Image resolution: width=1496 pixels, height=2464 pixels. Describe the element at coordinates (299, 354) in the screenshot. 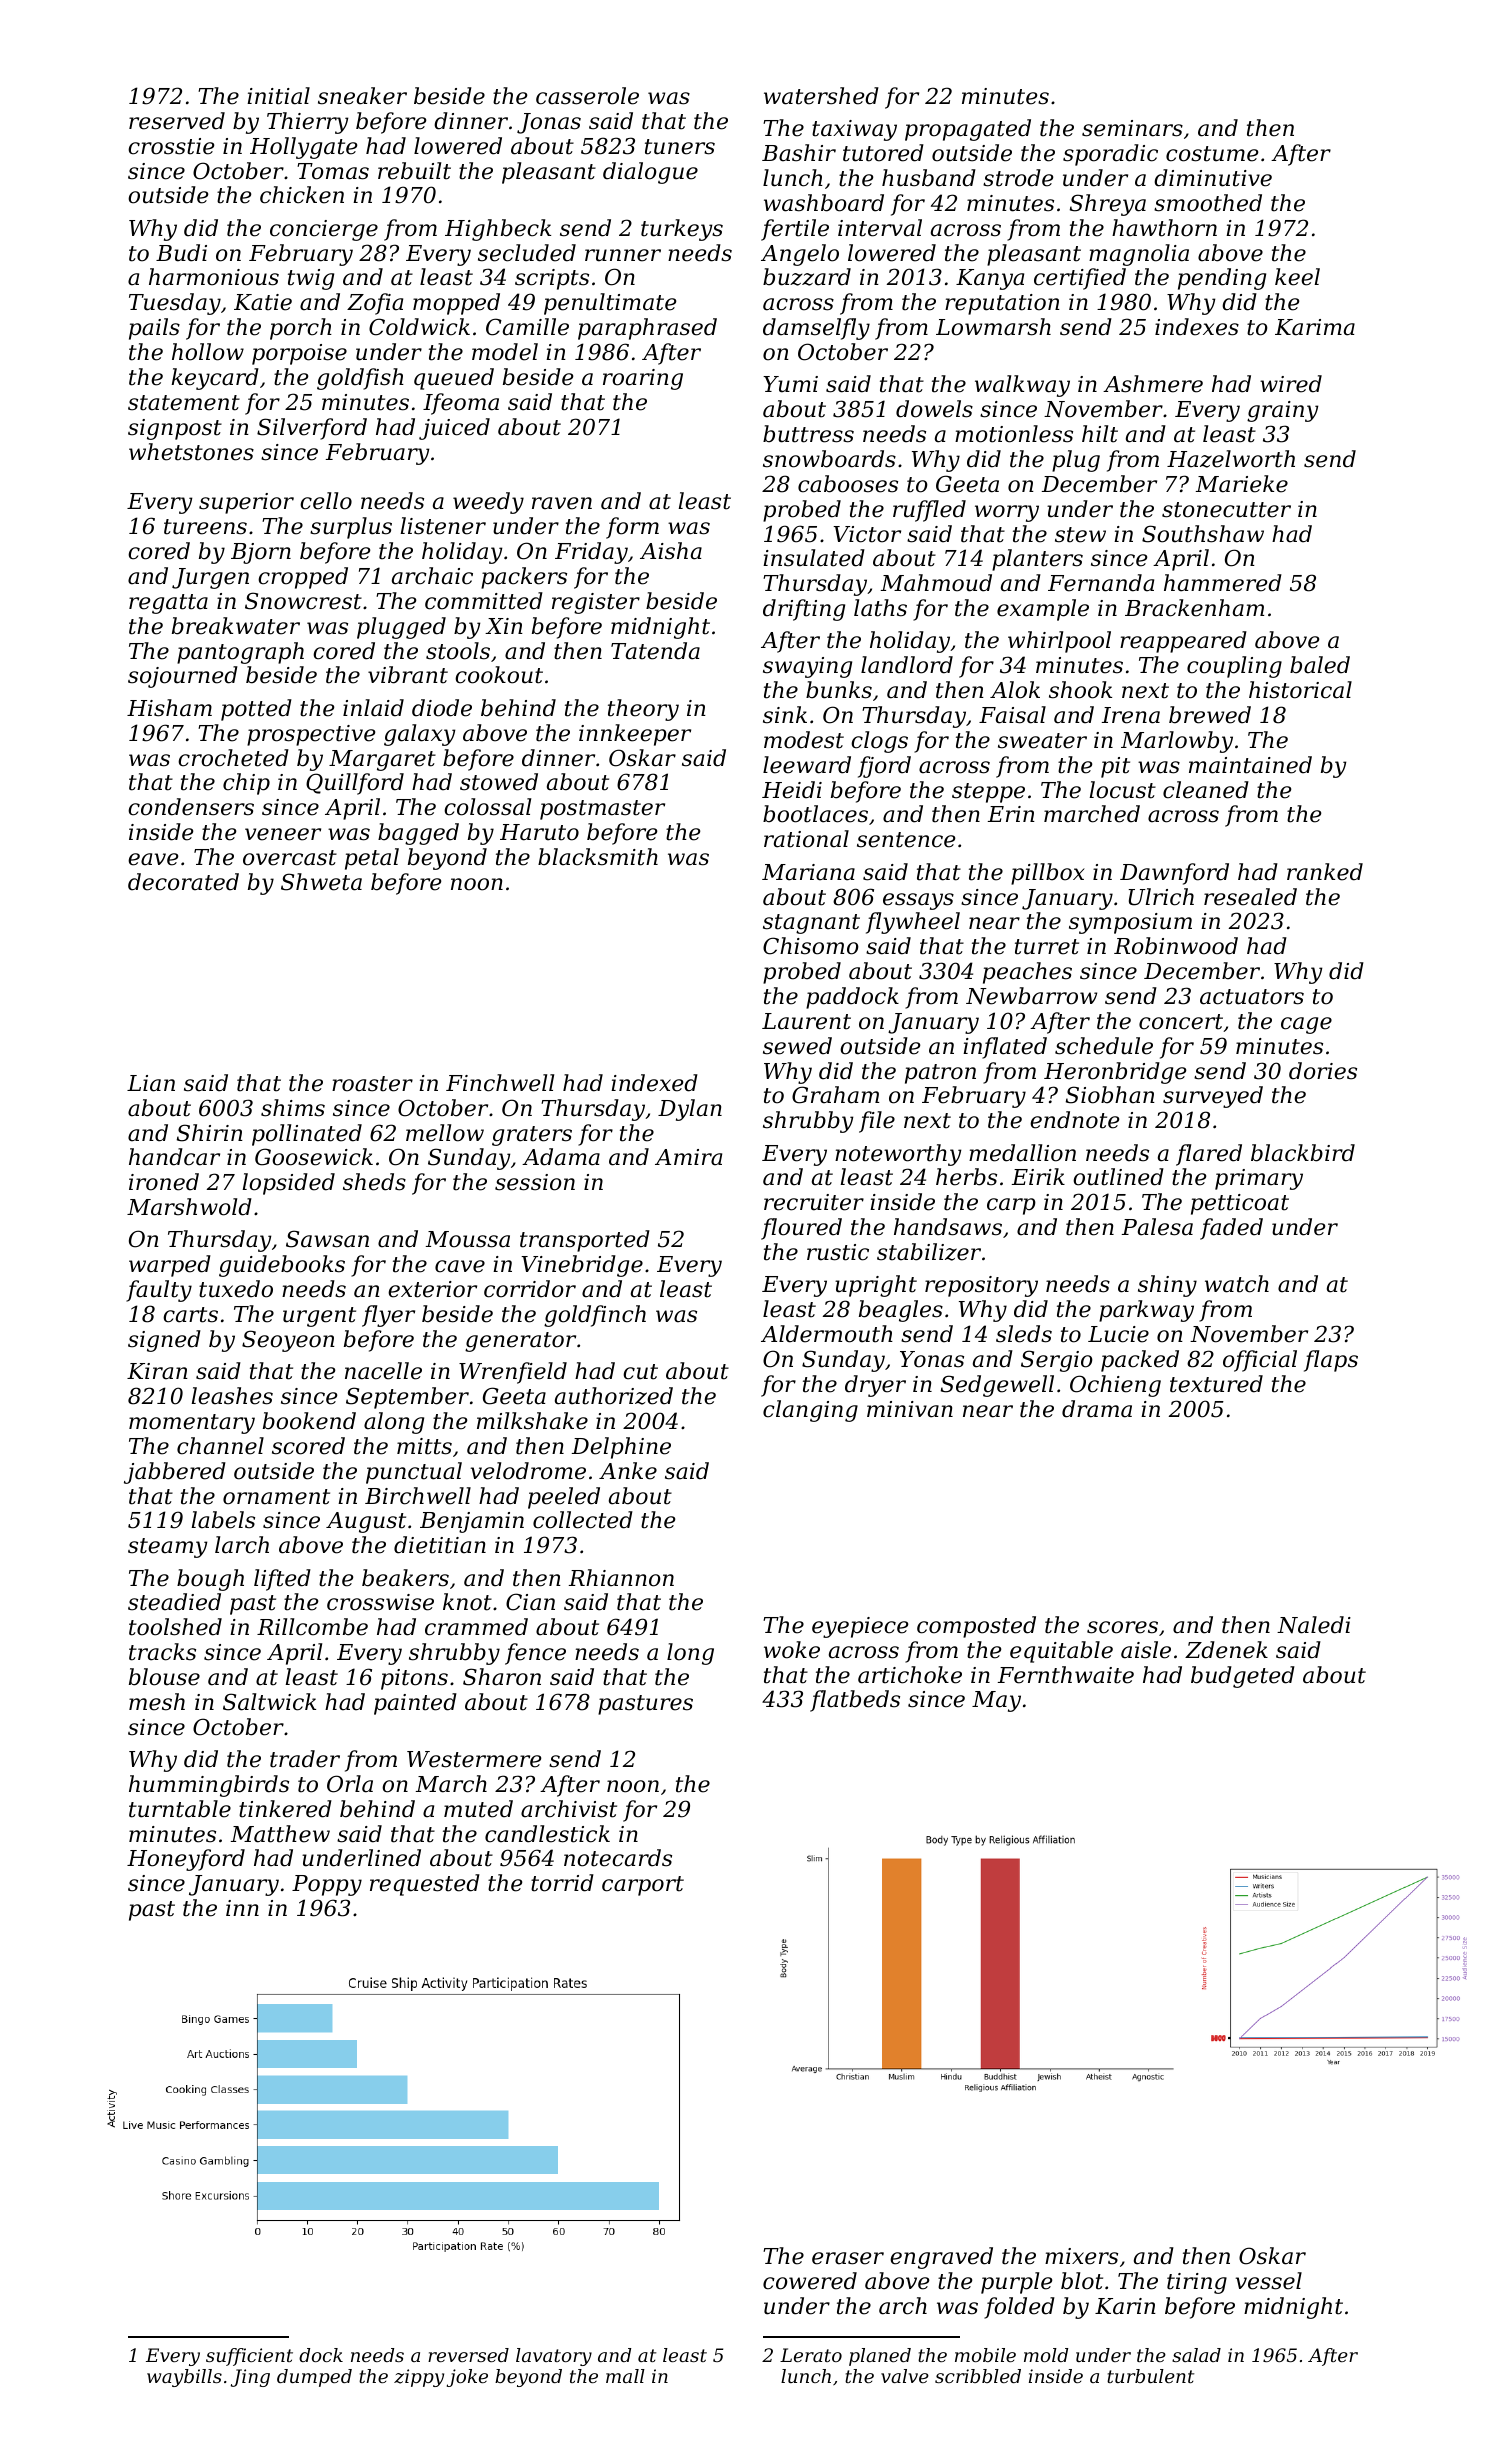

I see `porpoise` at that location.
